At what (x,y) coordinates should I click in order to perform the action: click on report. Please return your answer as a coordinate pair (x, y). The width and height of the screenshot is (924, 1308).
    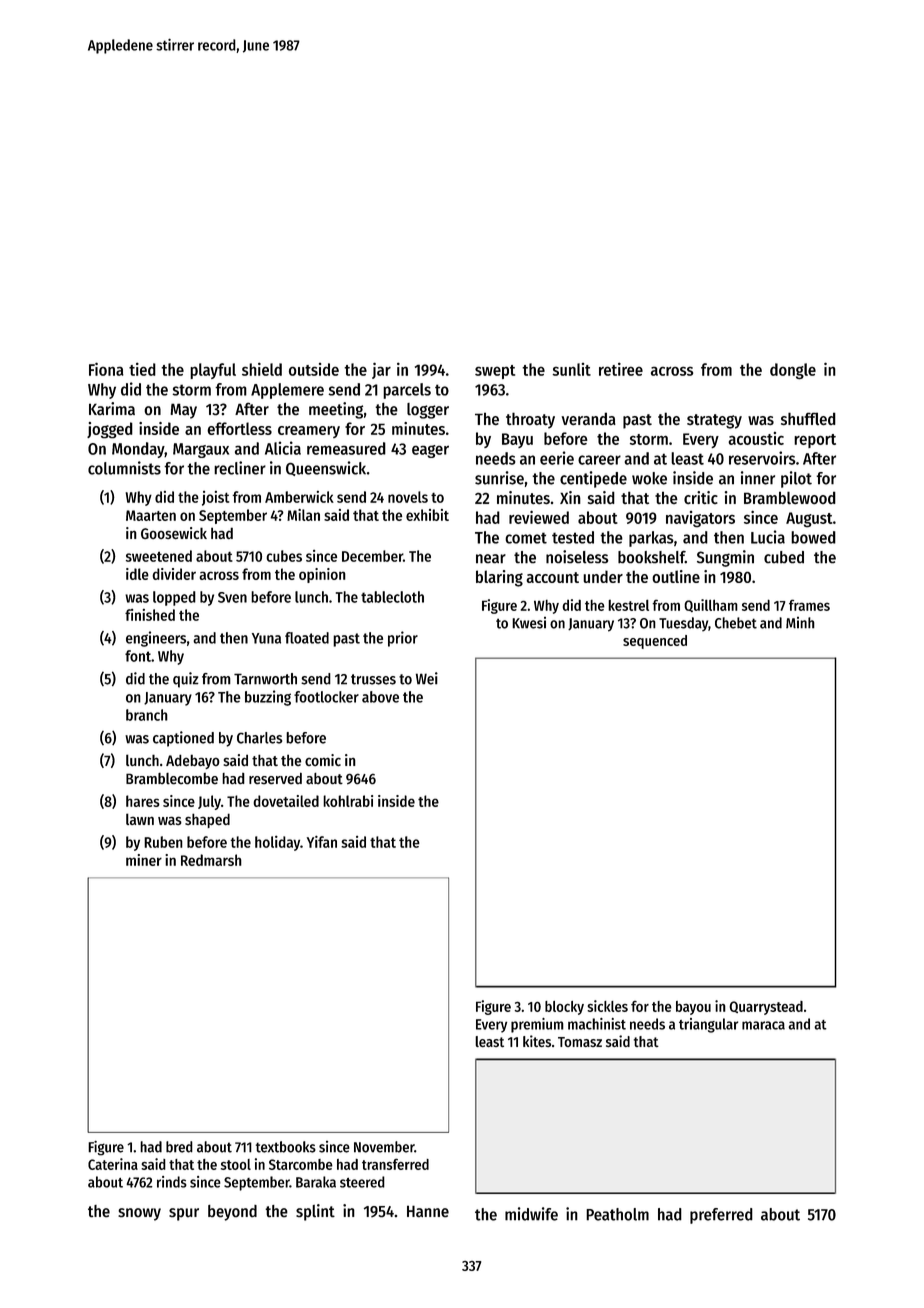
    Looking at the image, I should click on (815, 441).
